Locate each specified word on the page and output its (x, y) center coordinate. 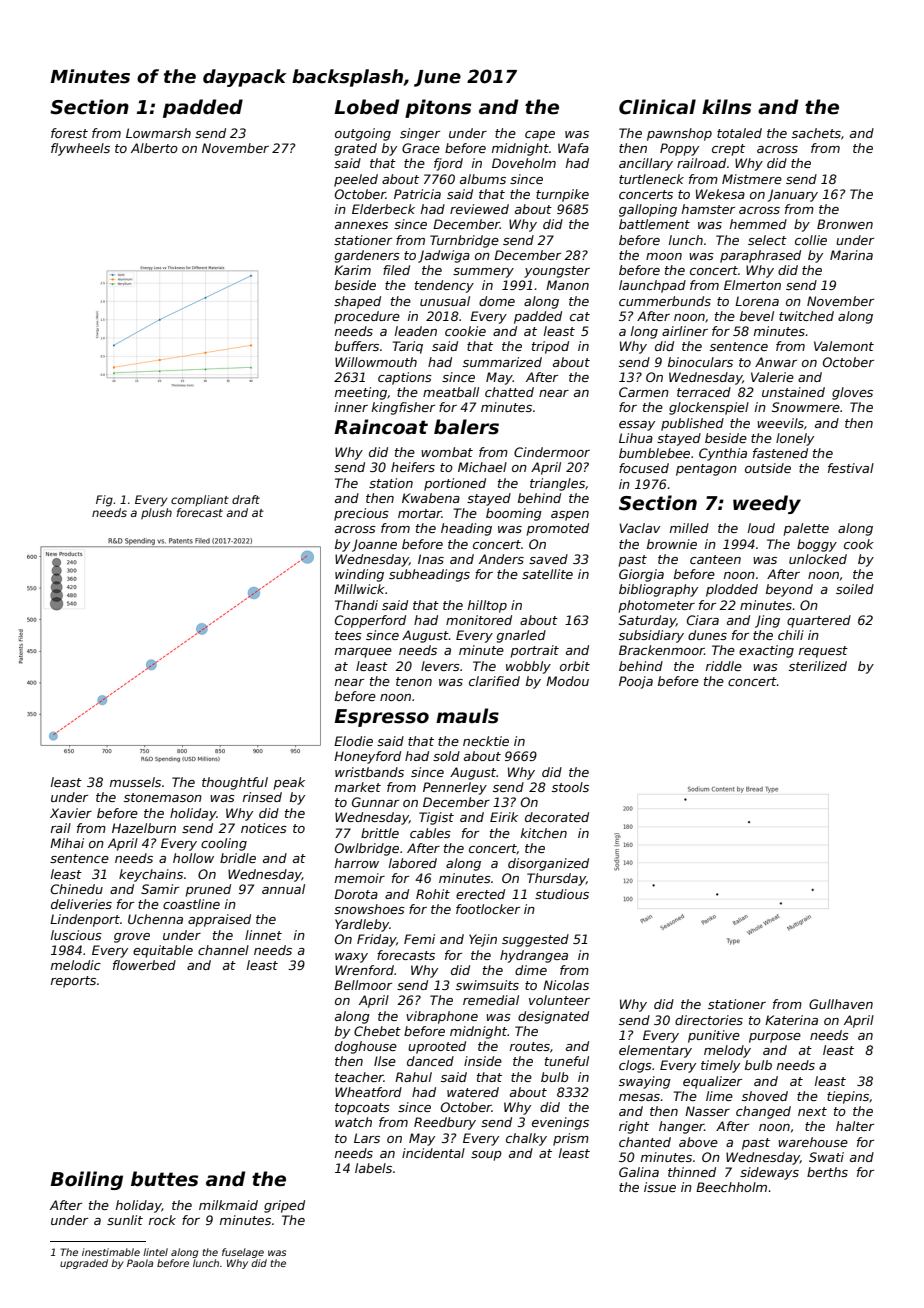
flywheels (80, 149)
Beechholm (731, 1187)
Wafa (573, 148)
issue (660, 1187)
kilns (726, 107)
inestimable (111, 1252)
